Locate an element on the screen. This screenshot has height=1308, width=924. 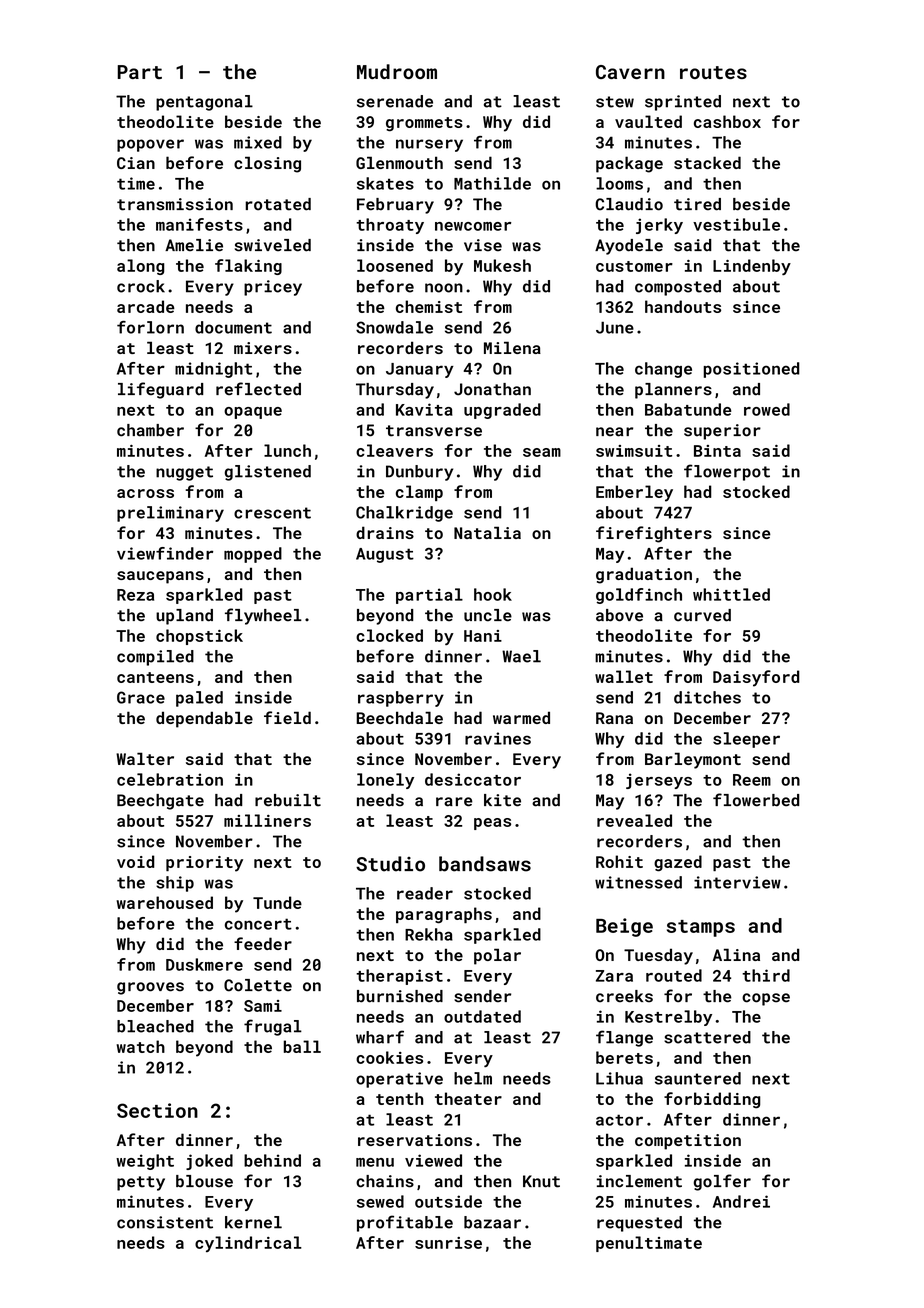
rotated is located at coordinates (278, 204).
